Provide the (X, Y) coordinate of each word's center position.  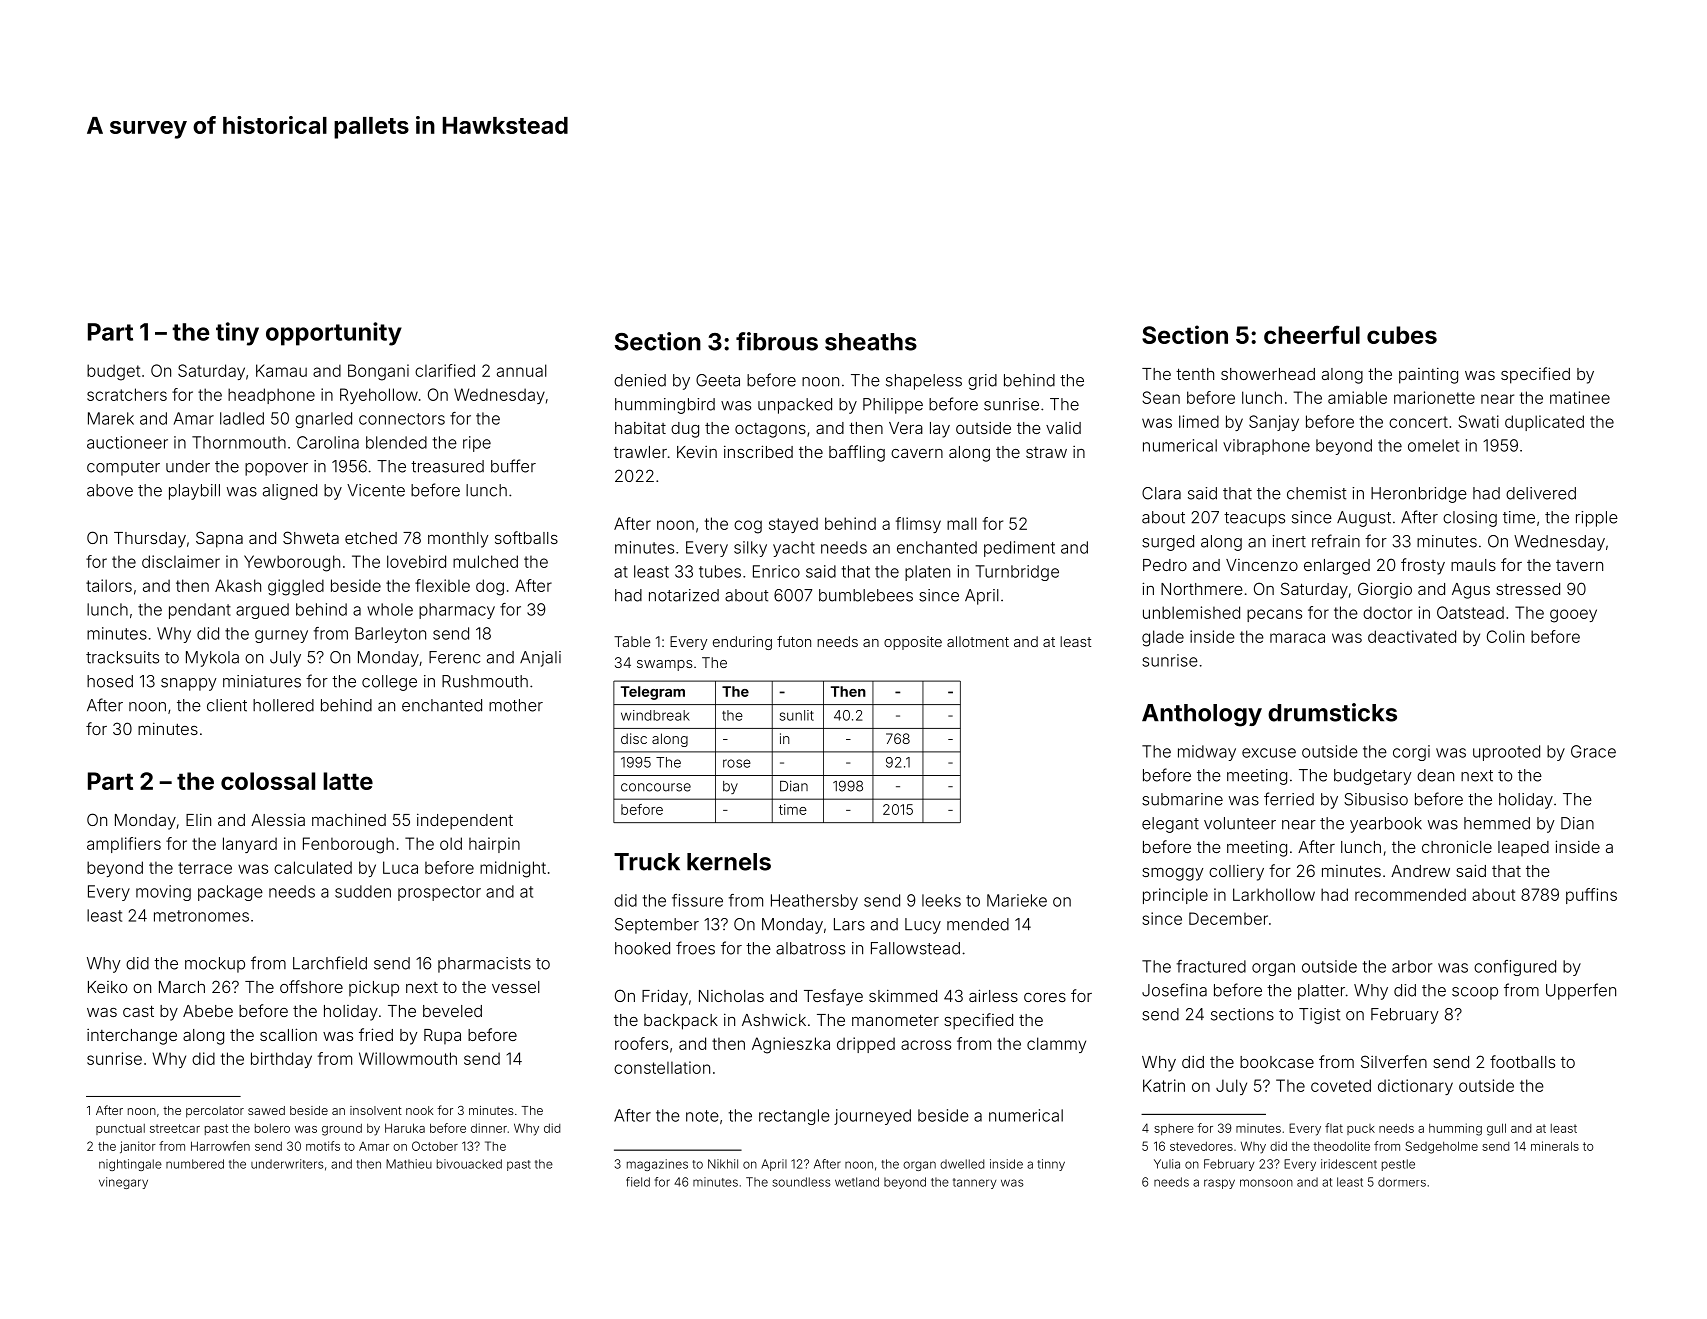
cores (1045, 997)
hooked (642, 948)
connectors (402, 419)
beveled (452, 1011)
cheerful (1312, 334)
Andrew (1420, 871)
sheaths (871, 342)
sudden (363, 891)
